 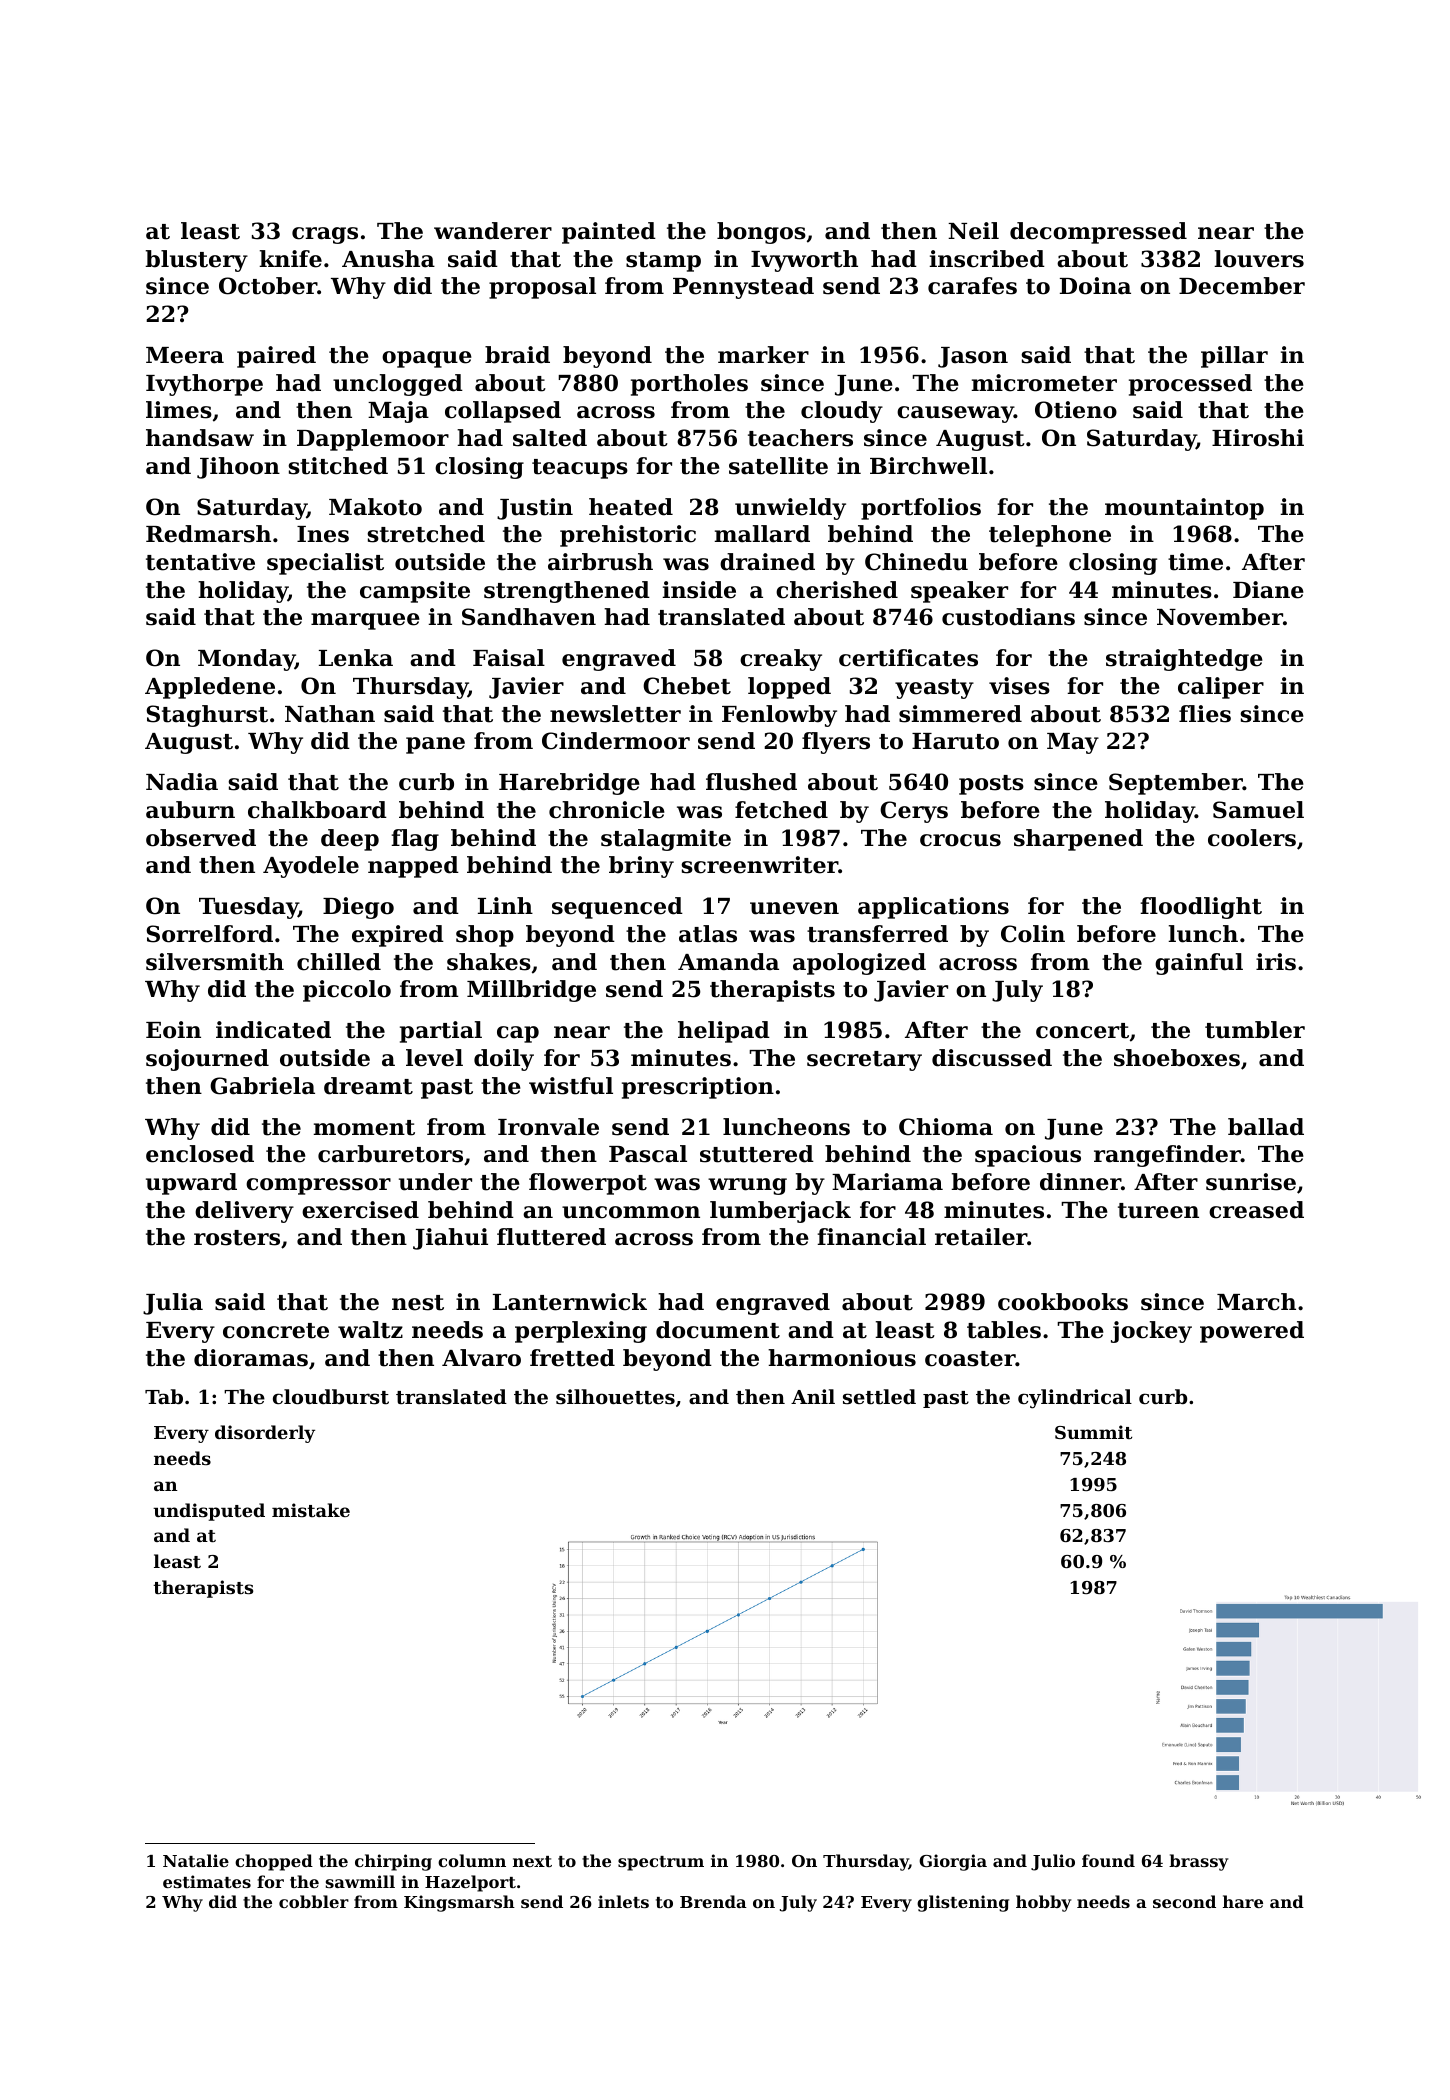 I want to click on portfolios, so click(x=921, y=509).
